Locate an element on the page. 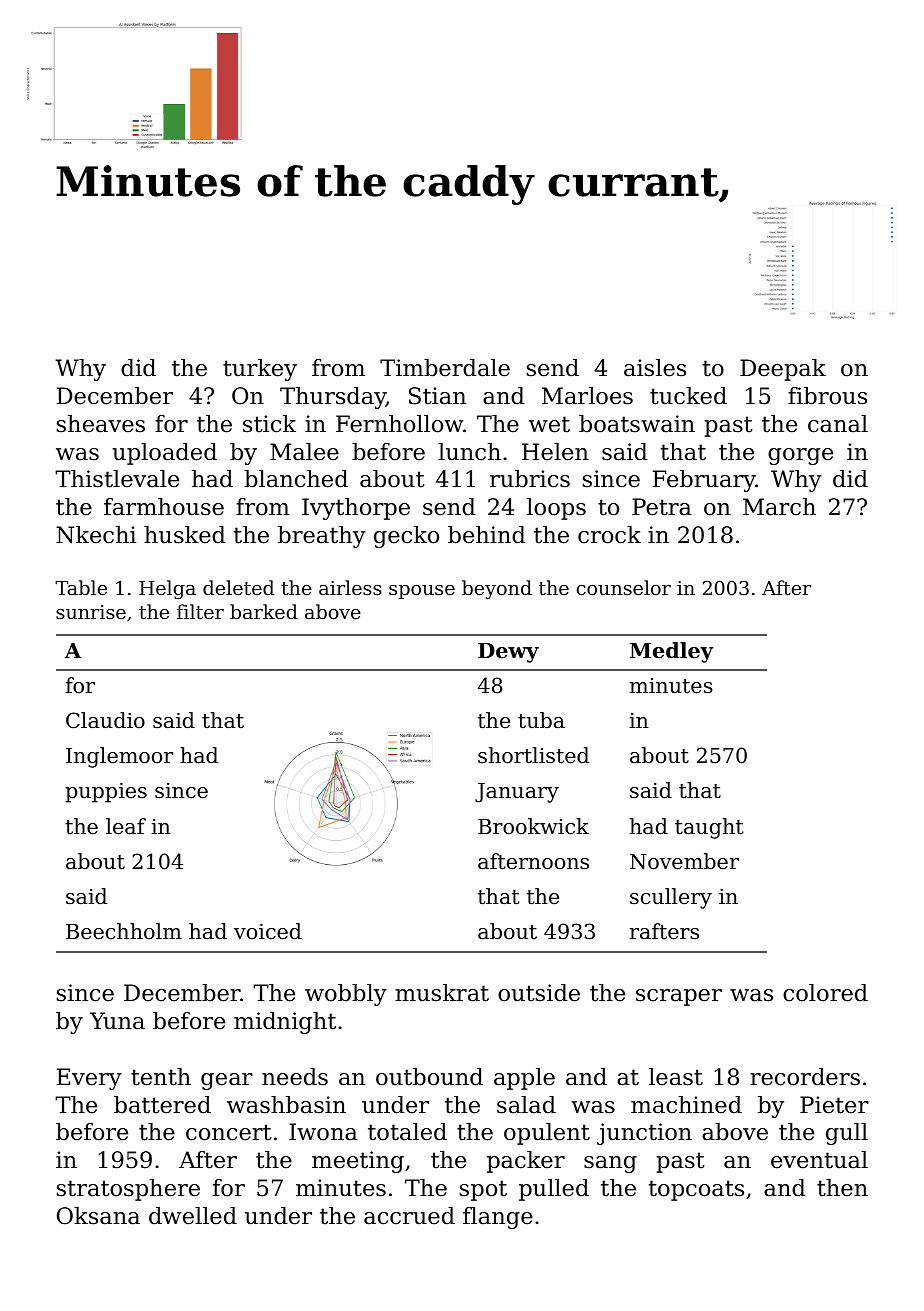  Brookwick is located at coordinates (533, 826).
